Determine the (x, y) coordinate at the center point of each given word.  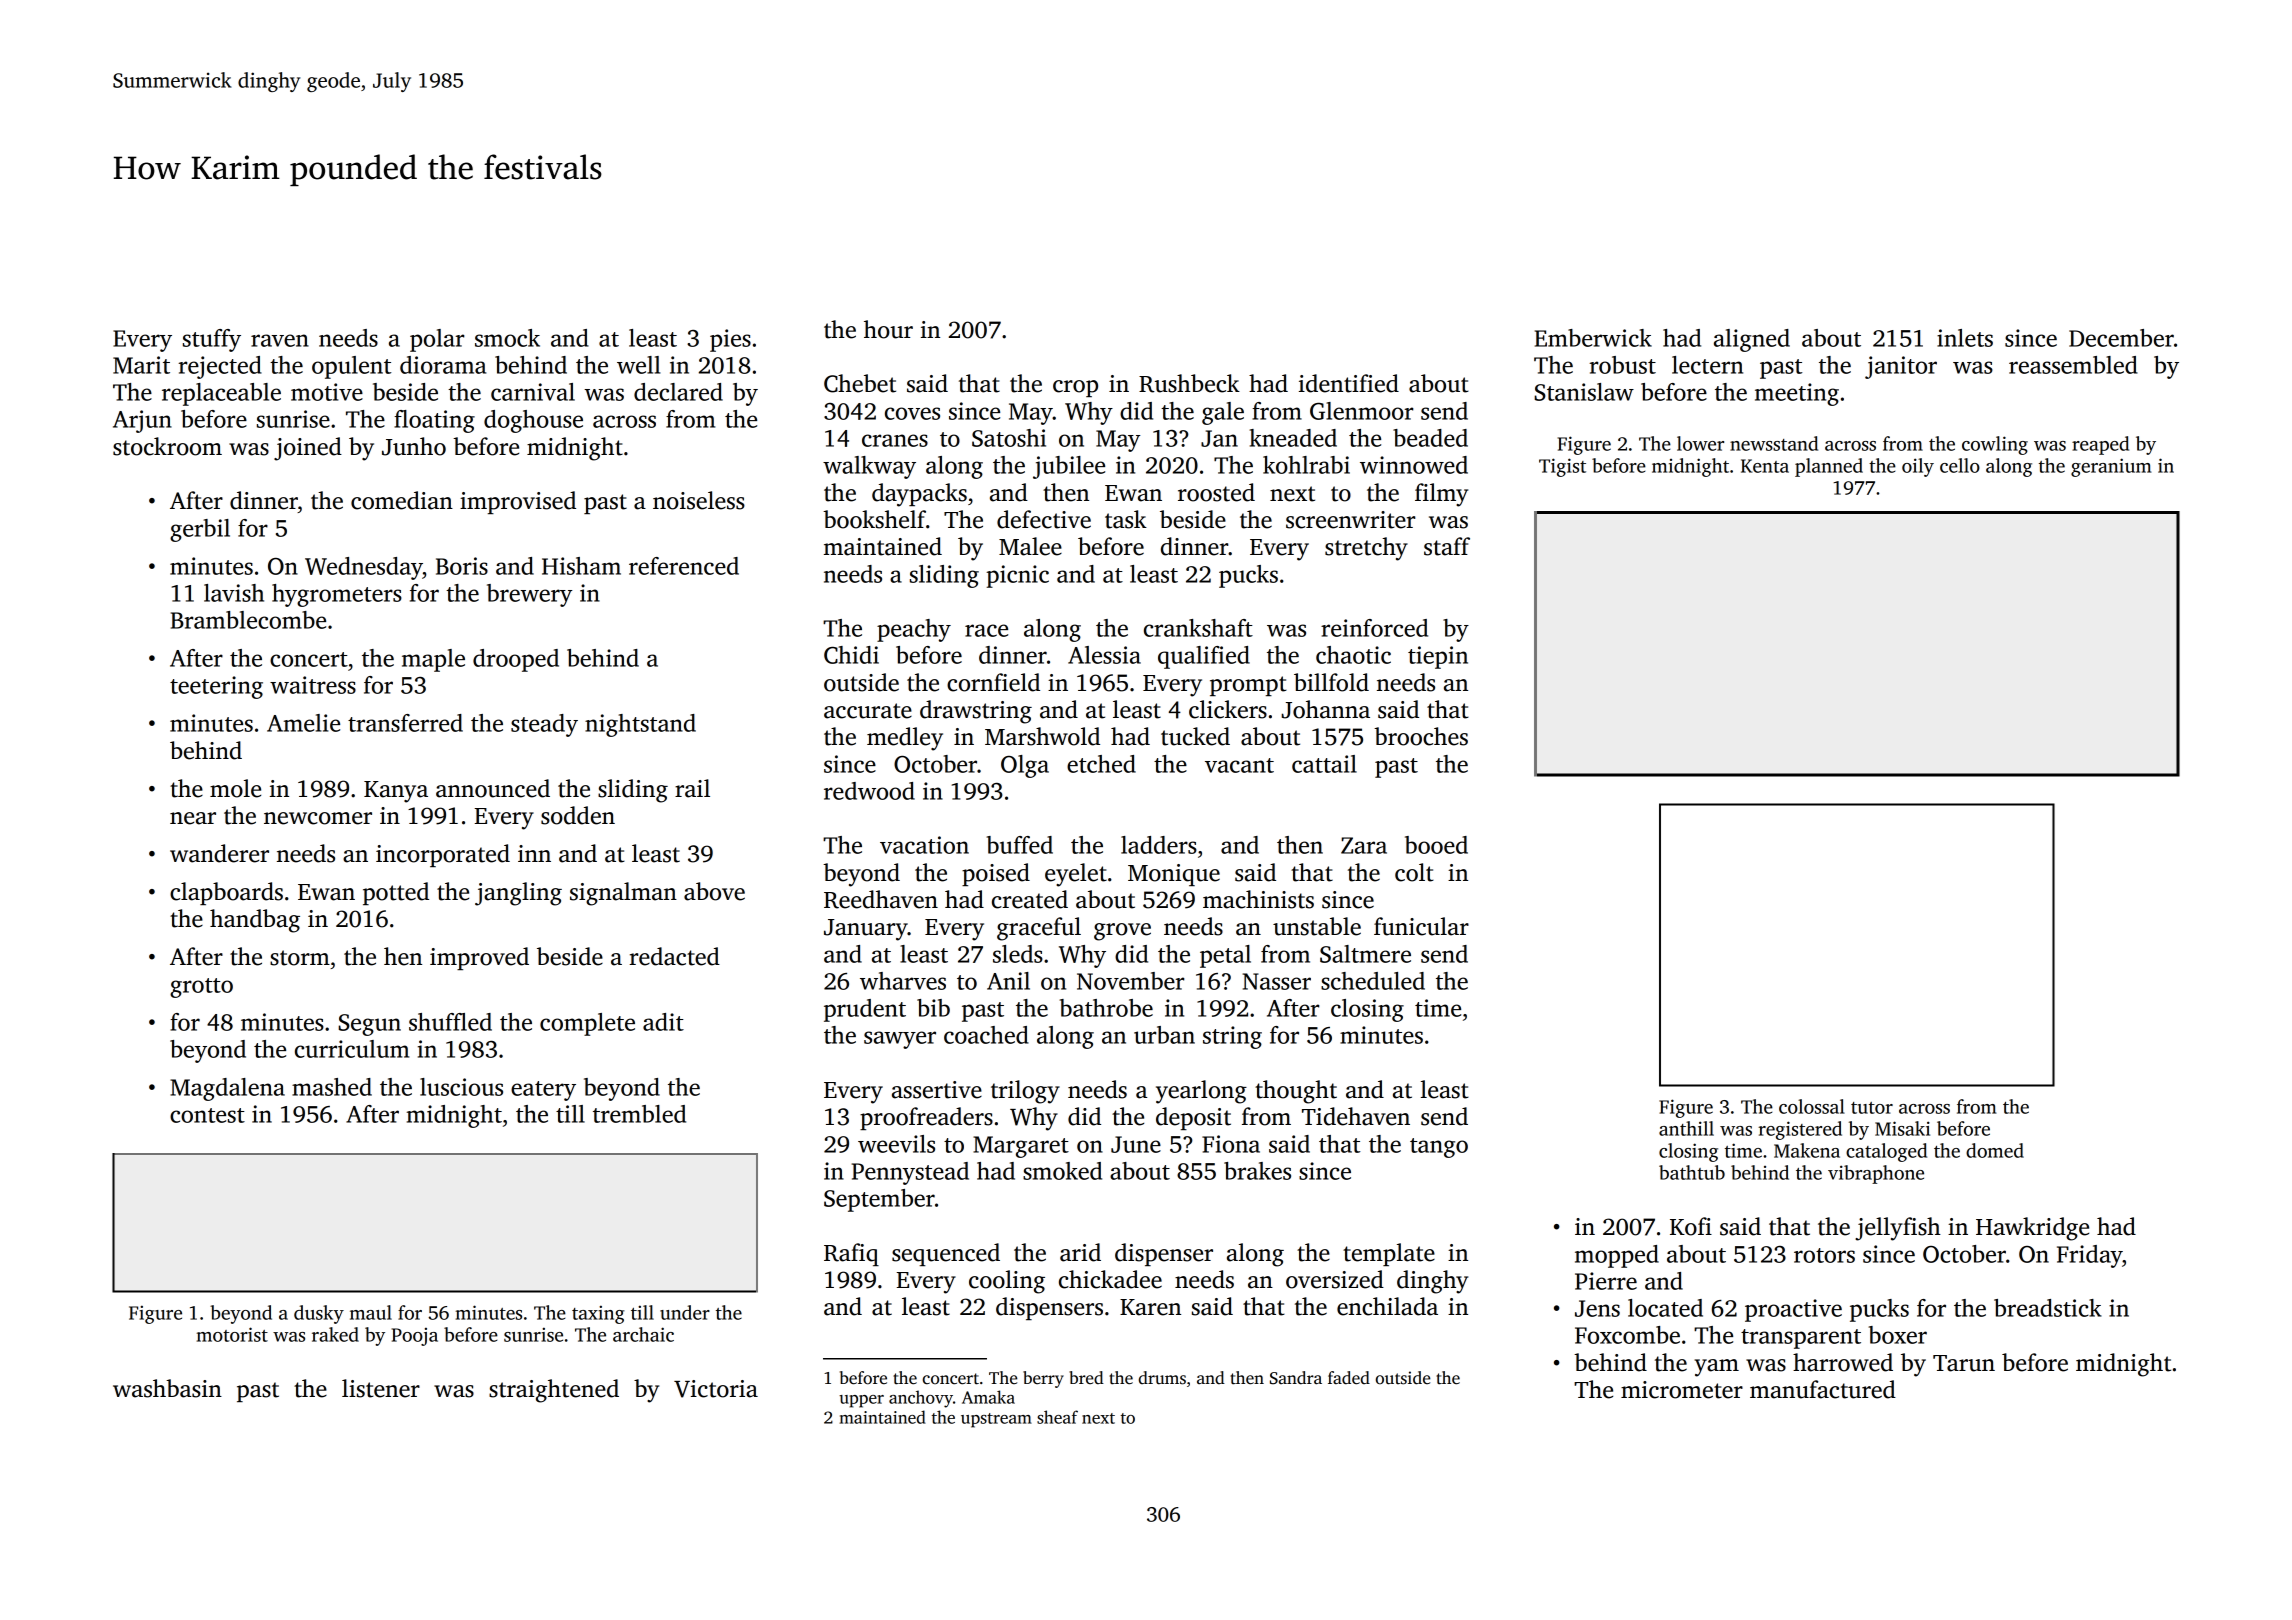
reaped (2100, 445)
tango (1439, 1148)
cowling (1995, 445)
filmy (1441, 495)
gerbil (200, 530)
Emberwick (1593, 338)
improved (479, 958)
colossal (1812, 1106)
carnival (533, 392)
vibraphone (1876, 1174)
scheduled (1373, 981)
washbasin (167, 1388)
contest (207, 1115)
